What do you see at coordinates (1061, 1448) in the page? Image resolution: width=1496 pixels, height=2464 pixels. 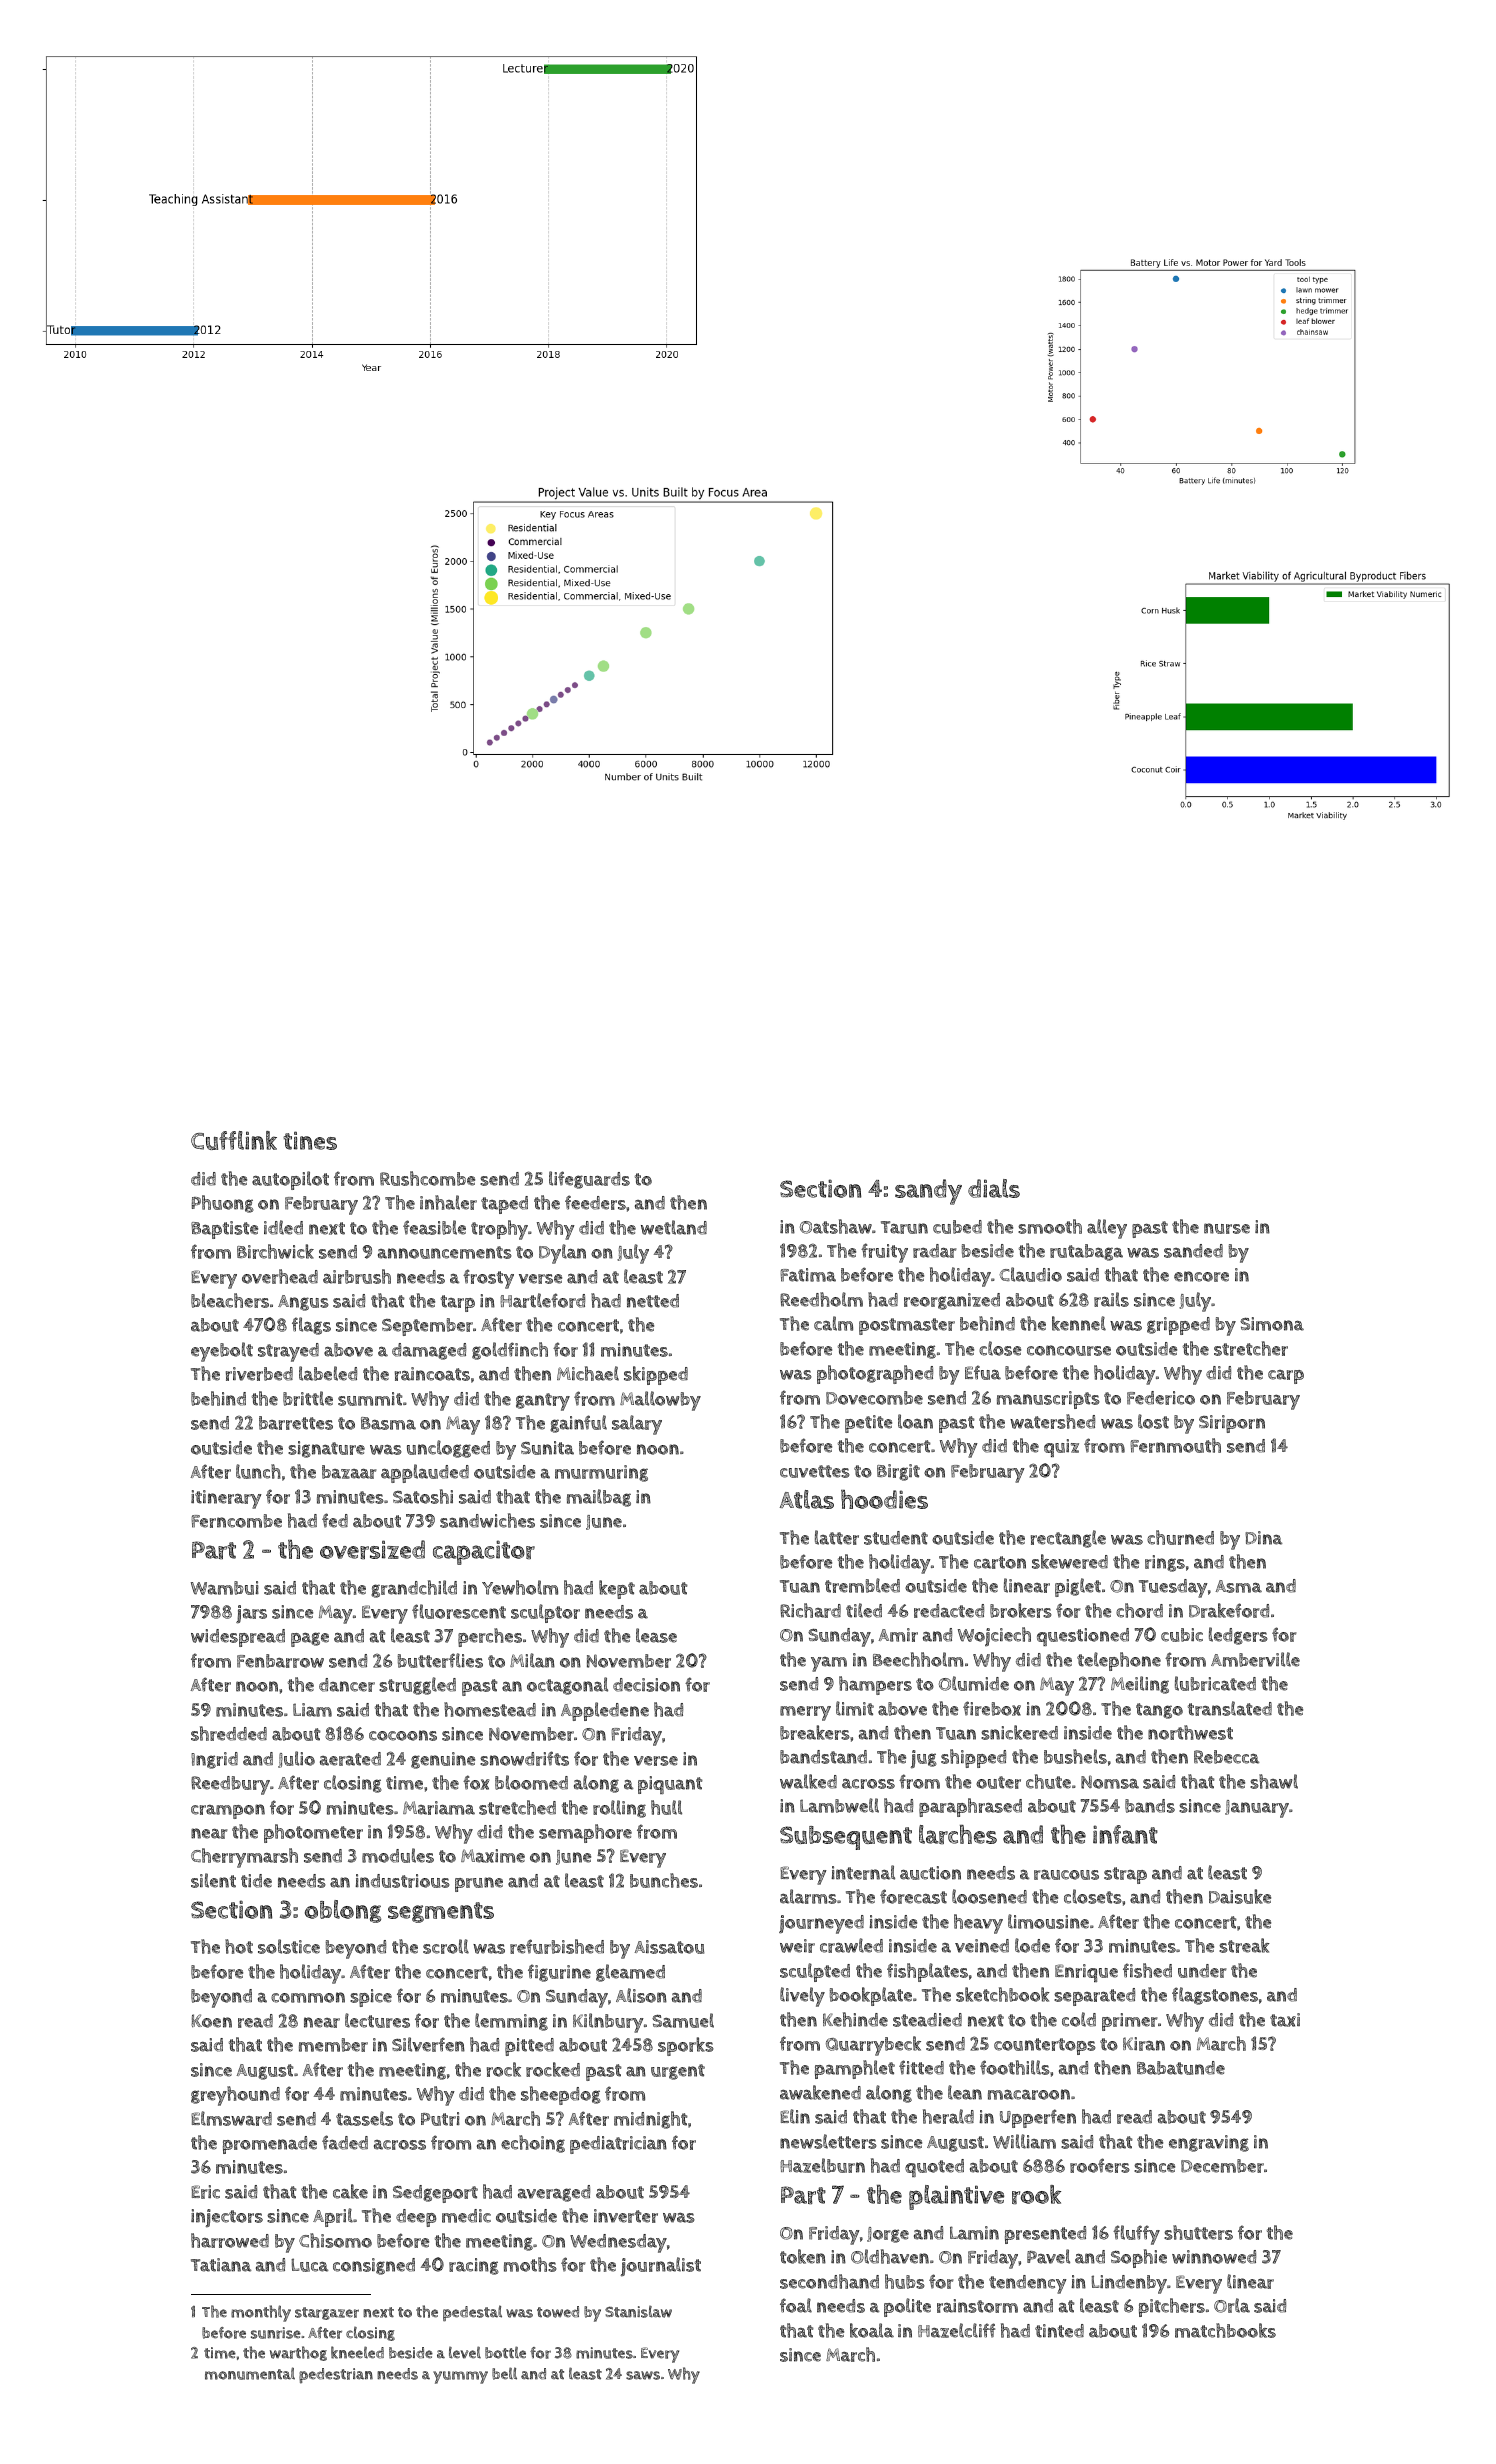 I see `quiz` at bounding box center [1061, 1448].
